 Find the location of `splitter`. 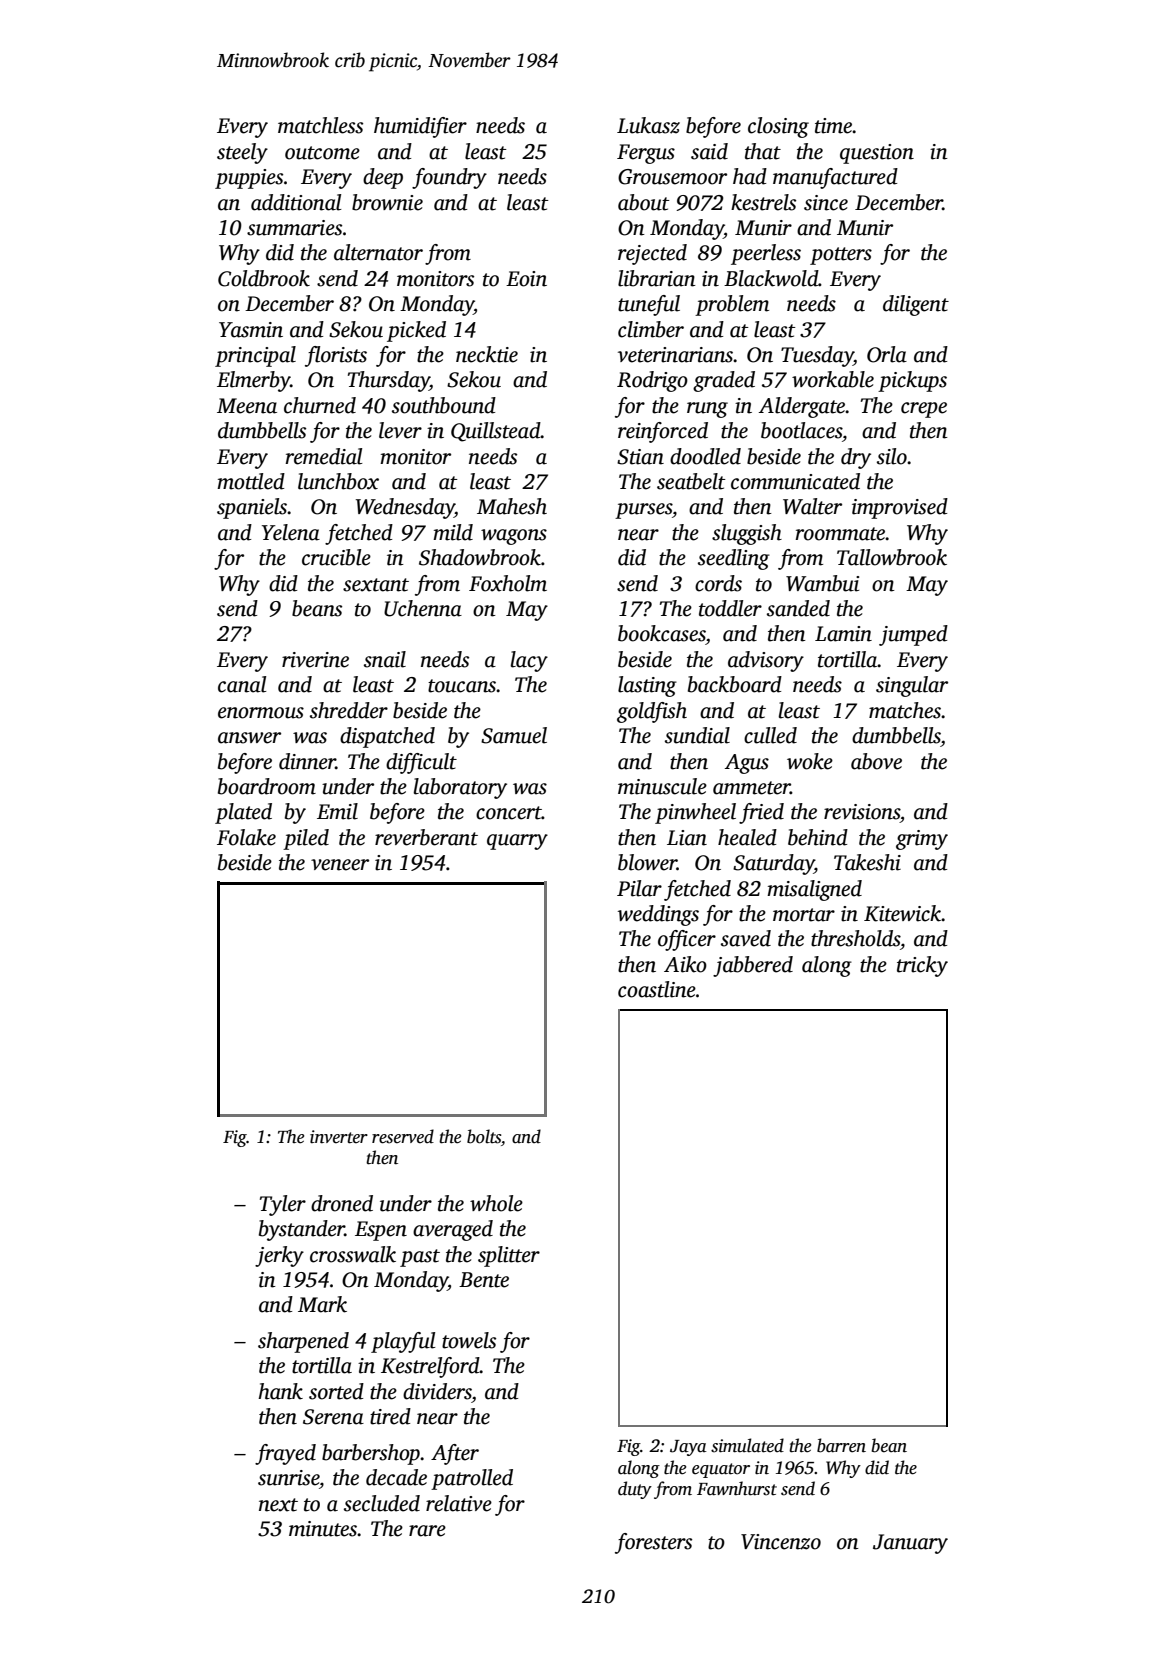

splitter is located at coordinates (509, 1256).
